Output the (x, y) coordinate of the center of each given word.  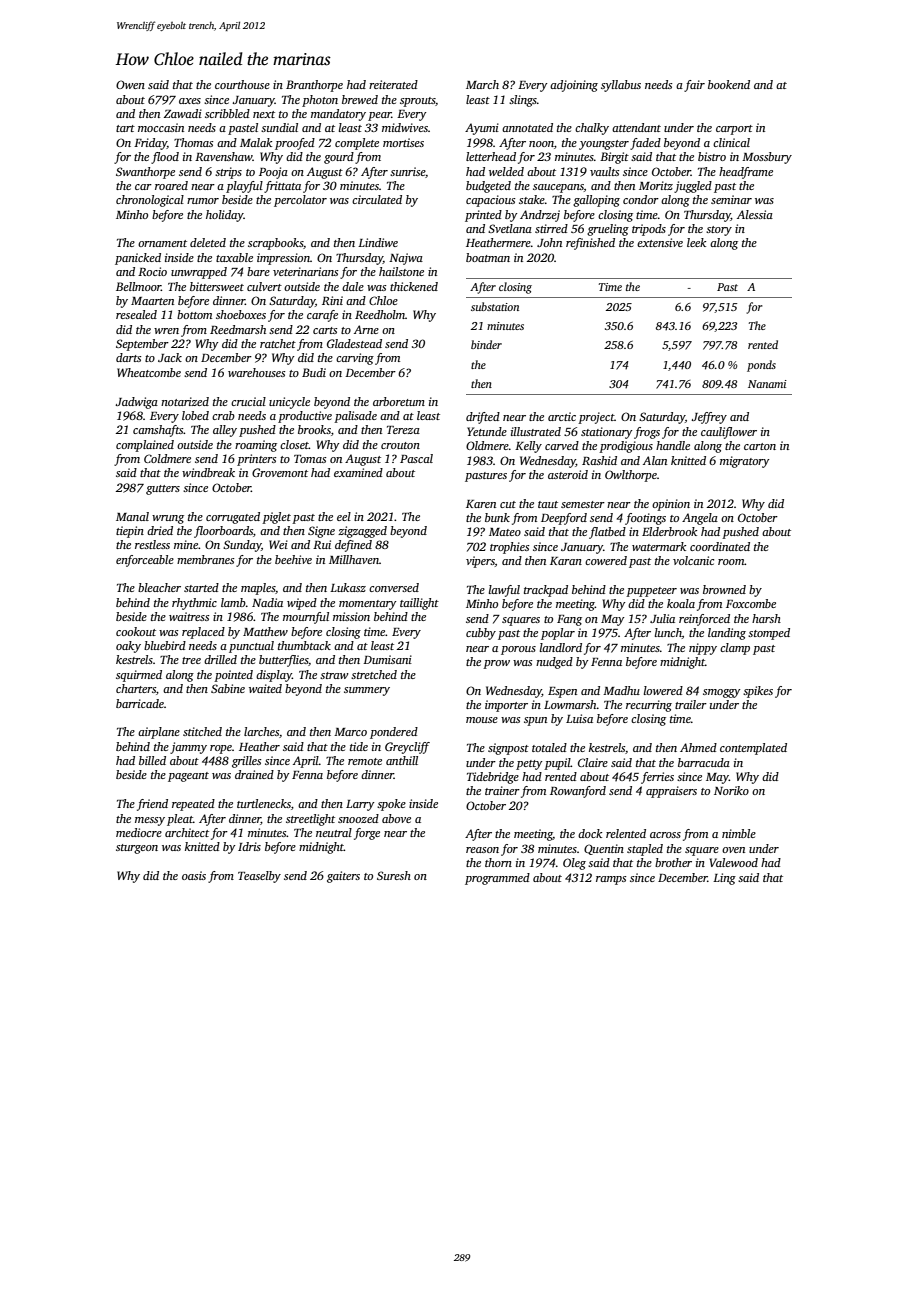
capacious (490, 201)
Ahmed (698, 747)
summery (367, 691)
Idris (249, 846)
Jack (170, 357)
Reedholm (380, 314)
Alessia (755, 214)
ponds (761, 366)
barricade (140, 703)
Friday (150, 144)
